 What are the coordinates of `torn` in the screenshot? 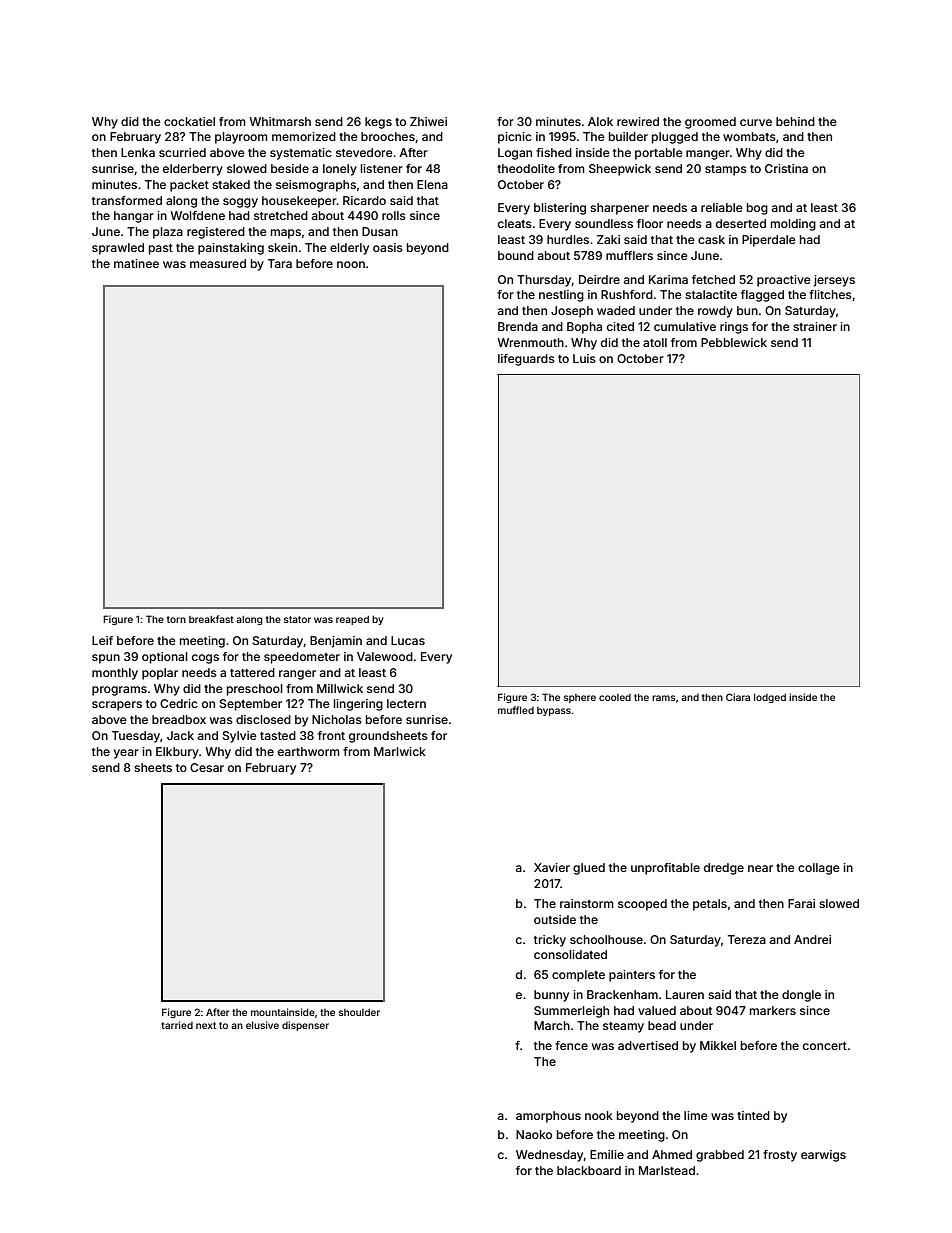 It's located at (176, 619).
